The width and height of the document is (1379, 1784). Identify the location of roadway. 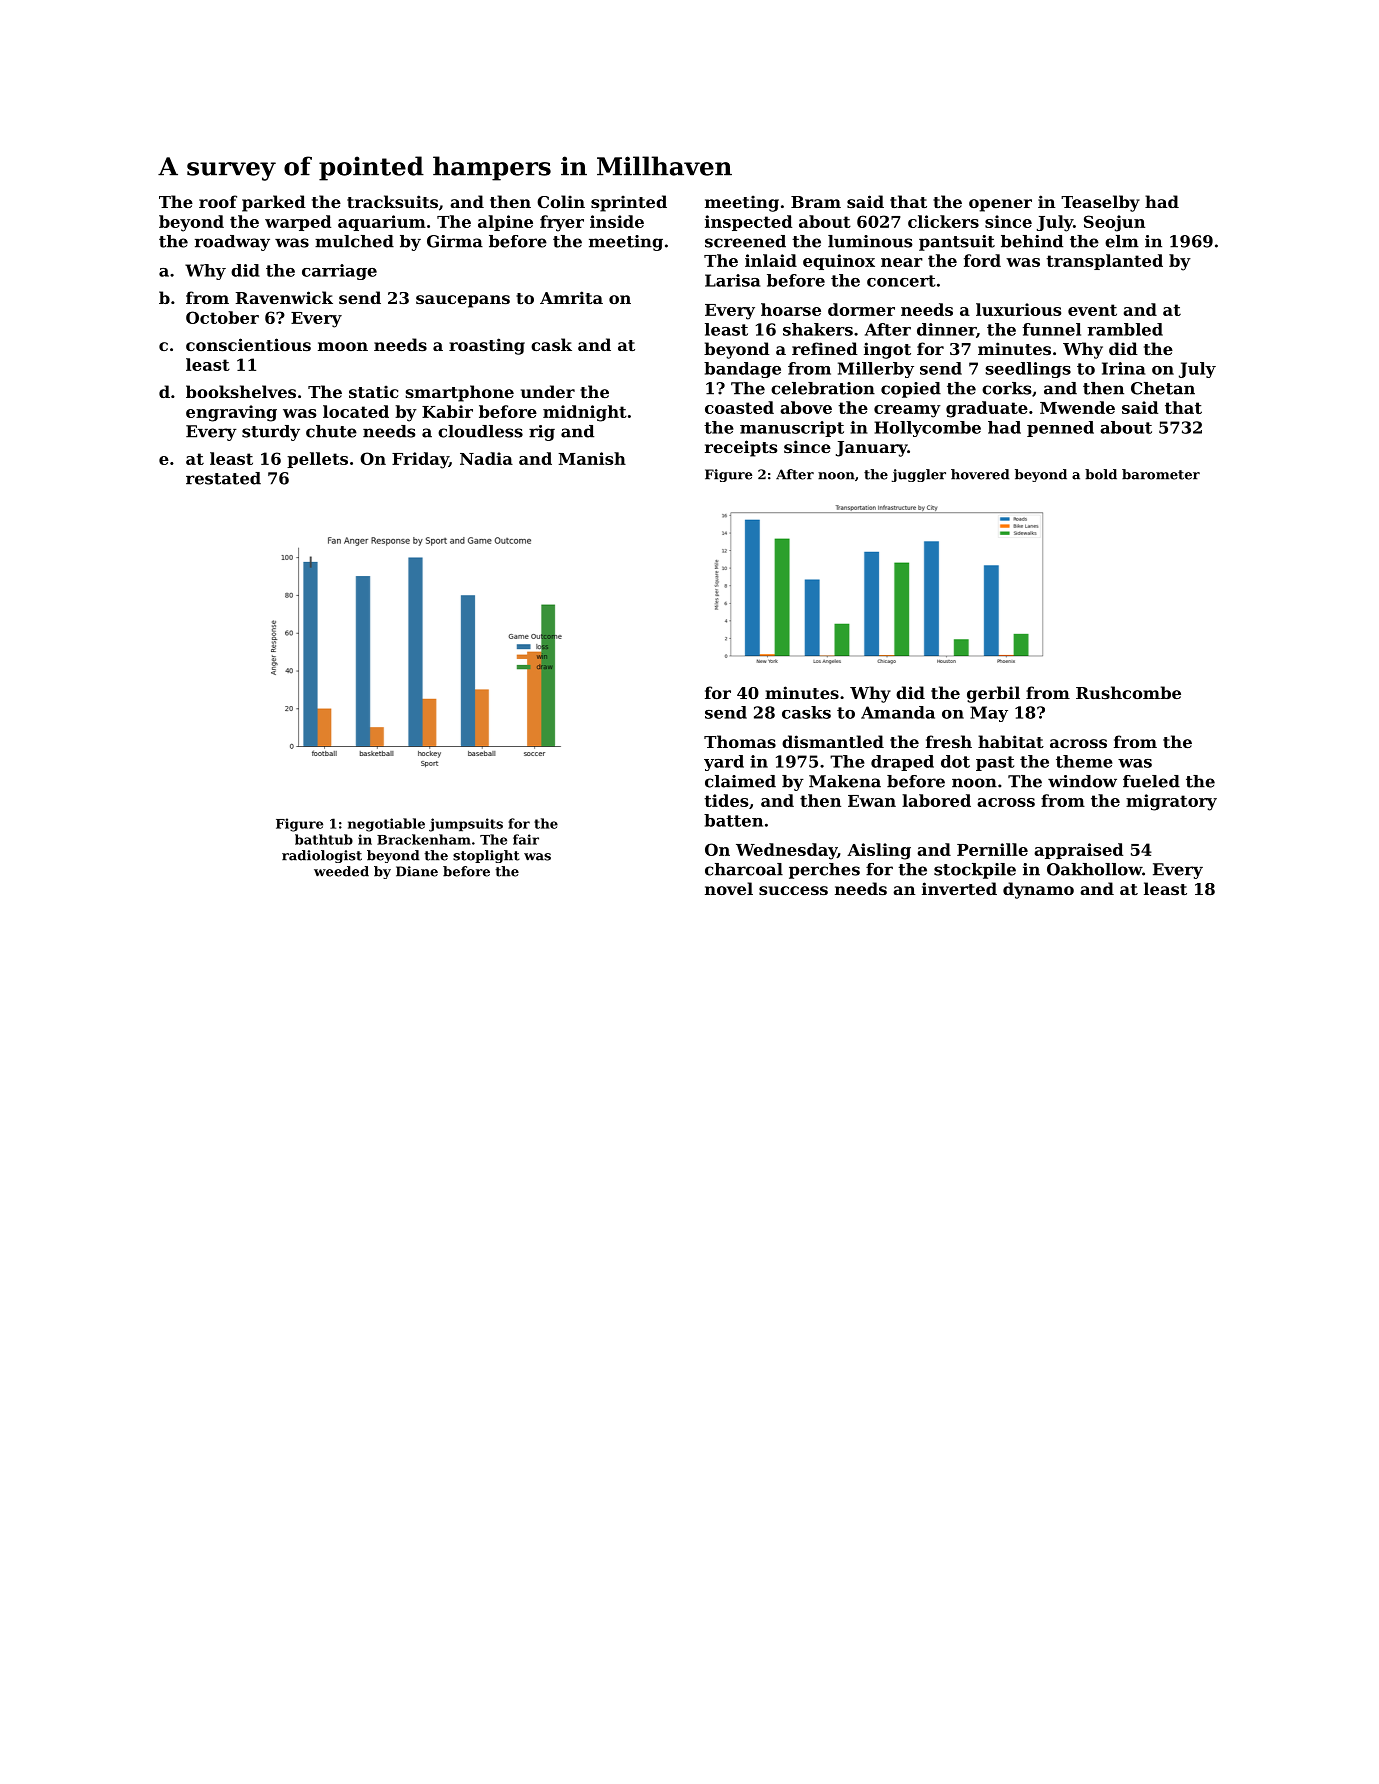
(232, 243).
